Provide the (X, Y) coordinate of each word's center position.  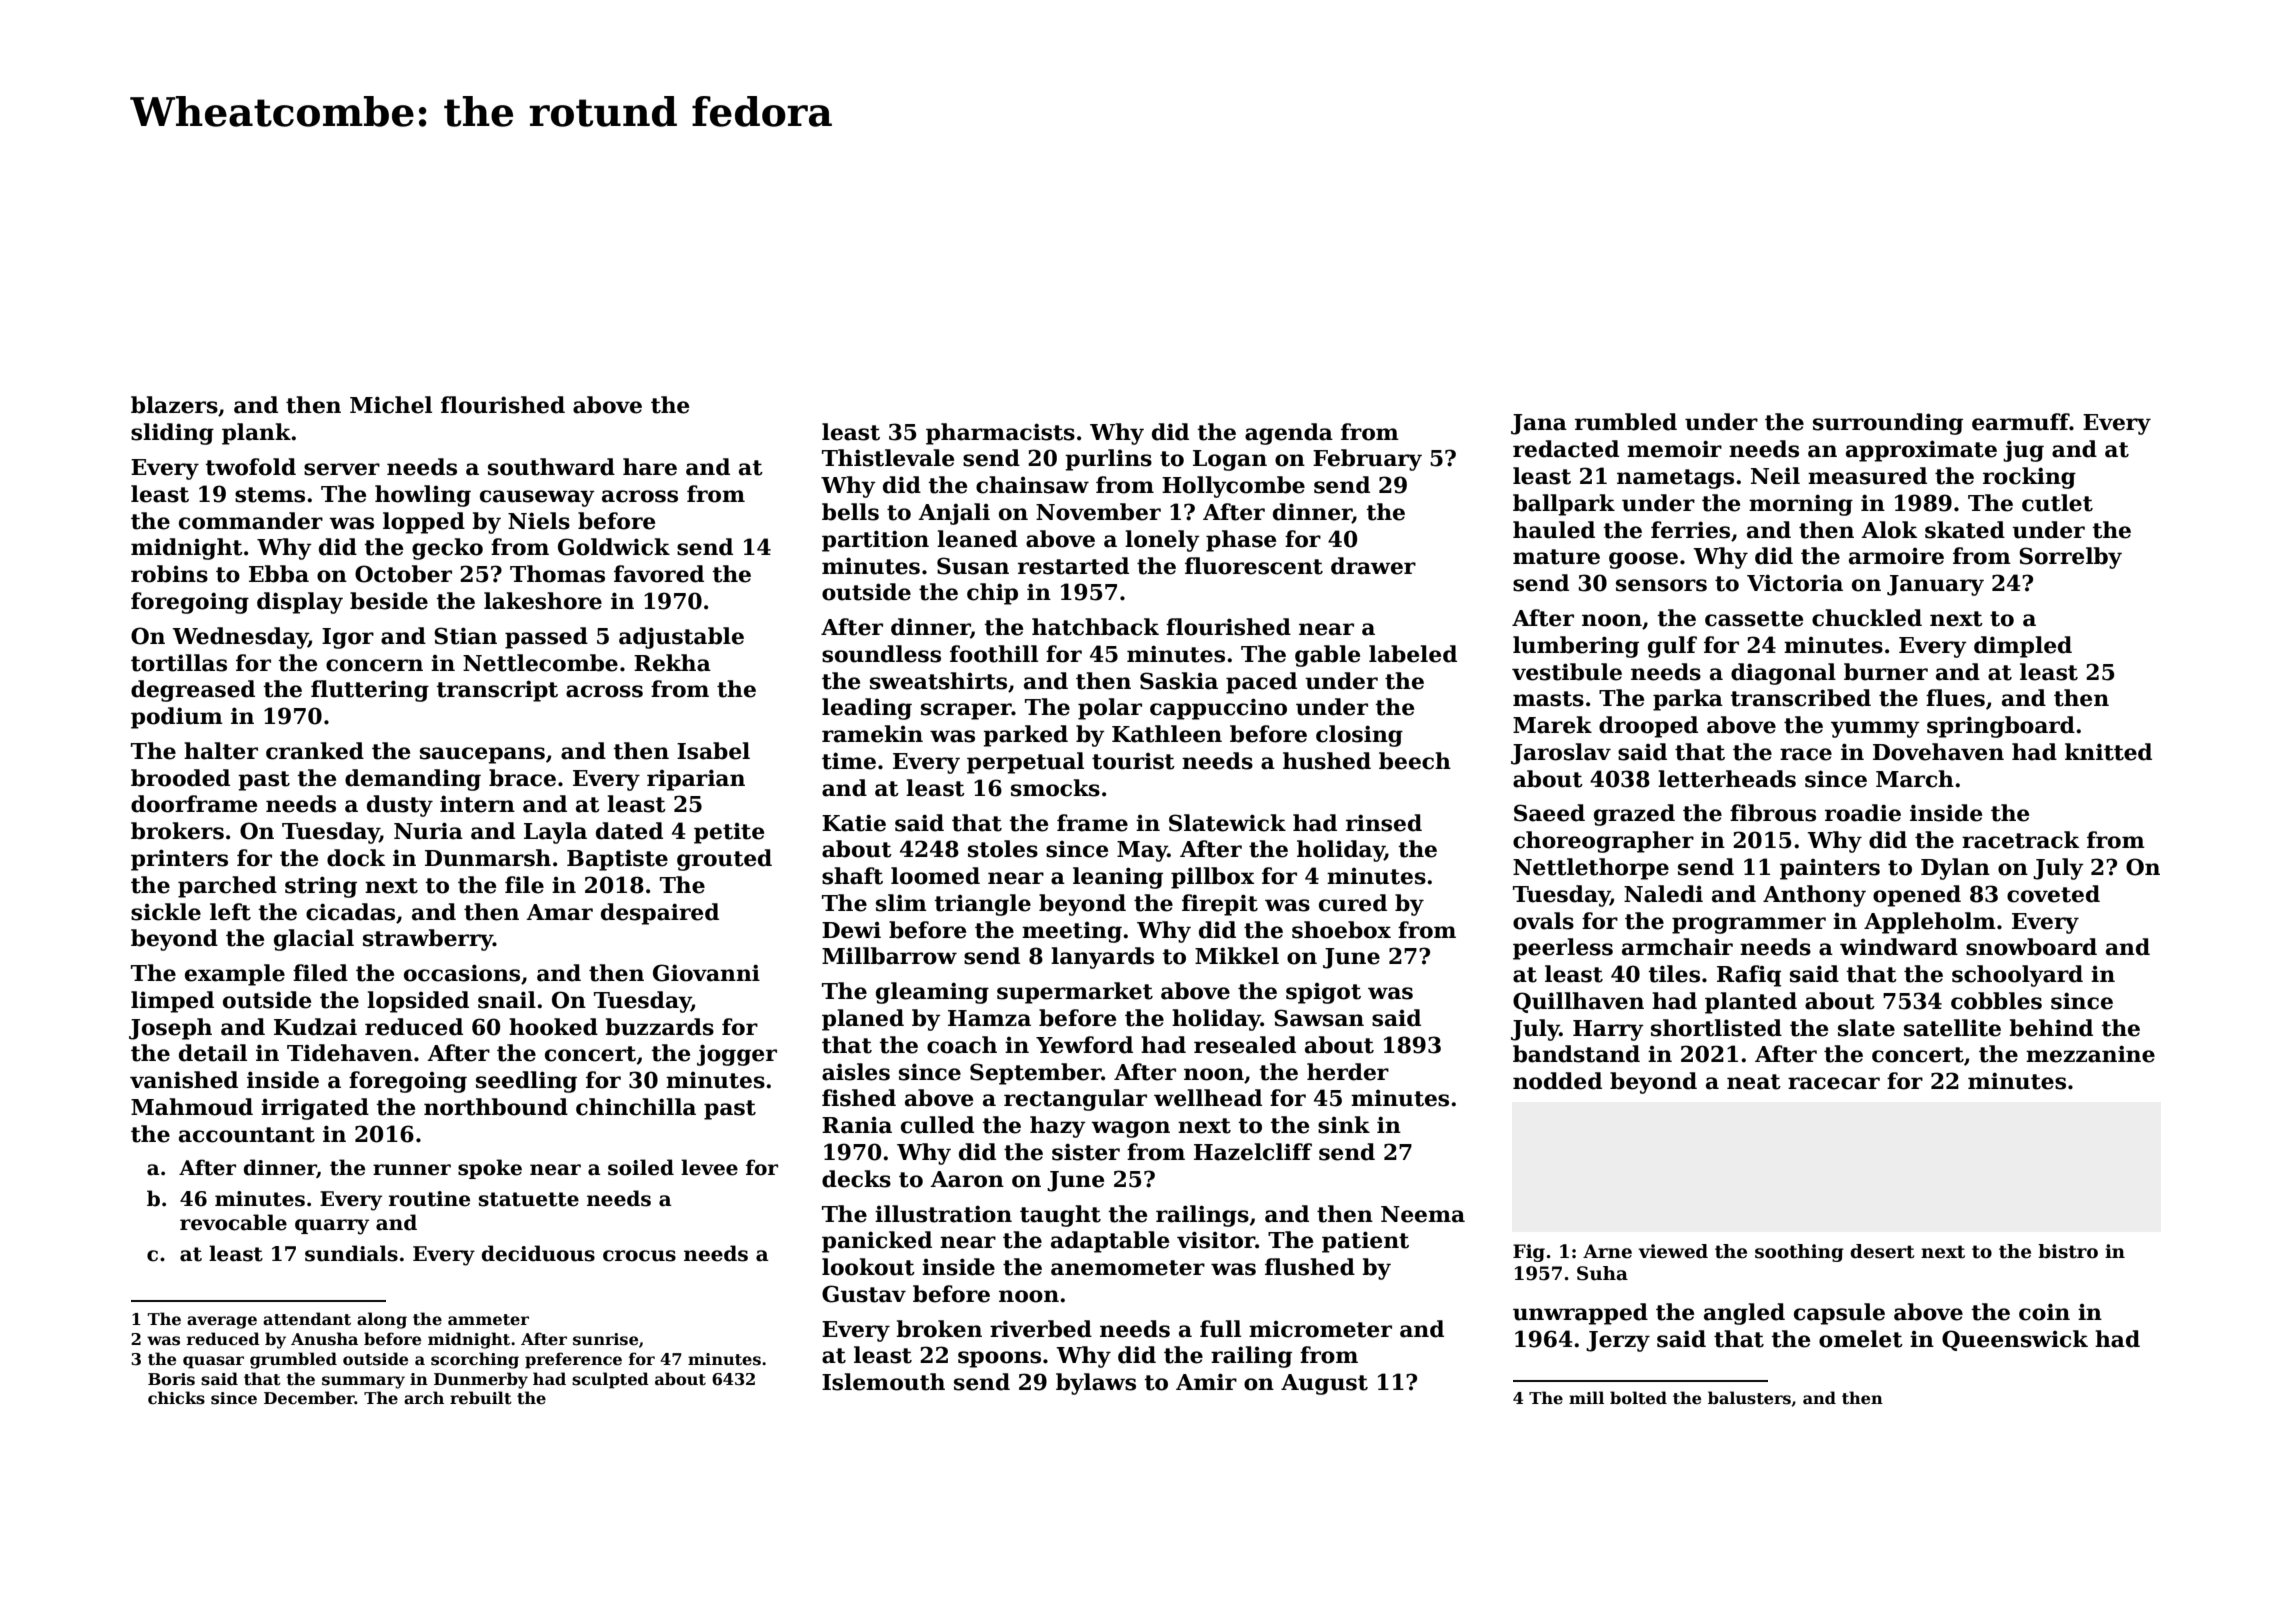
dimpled (2023, 647)
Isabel (713, 751)
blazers (174, 405)
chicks (176, 1398)
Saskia (1179, 681)
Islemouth (883, 1382)
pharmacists (1000, 434)
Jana (1539, 424)
